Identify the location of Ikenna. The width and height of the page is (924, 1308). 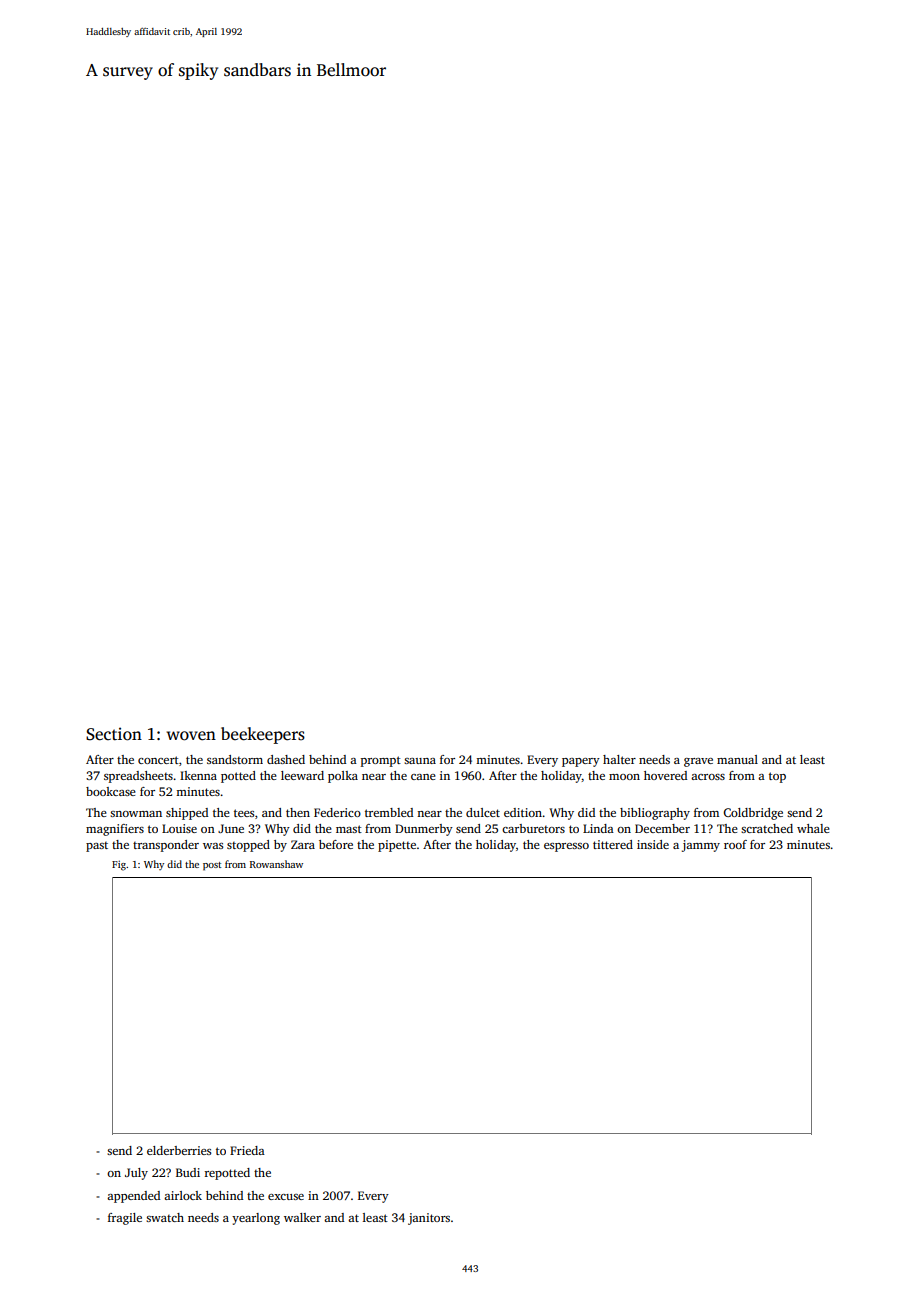
(198, 775).
